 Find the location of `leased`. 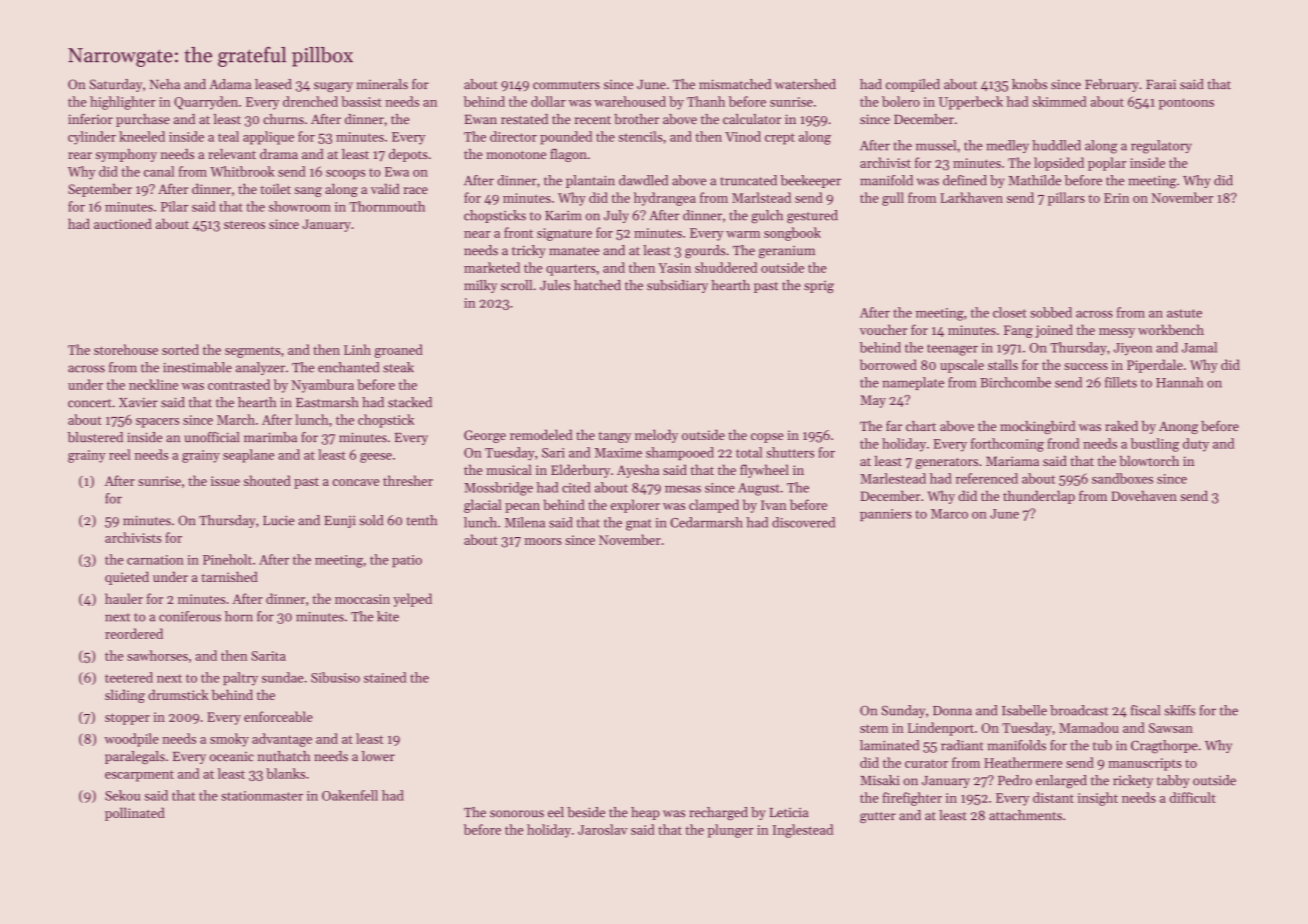

leased is located at coordinates (273, 84).
